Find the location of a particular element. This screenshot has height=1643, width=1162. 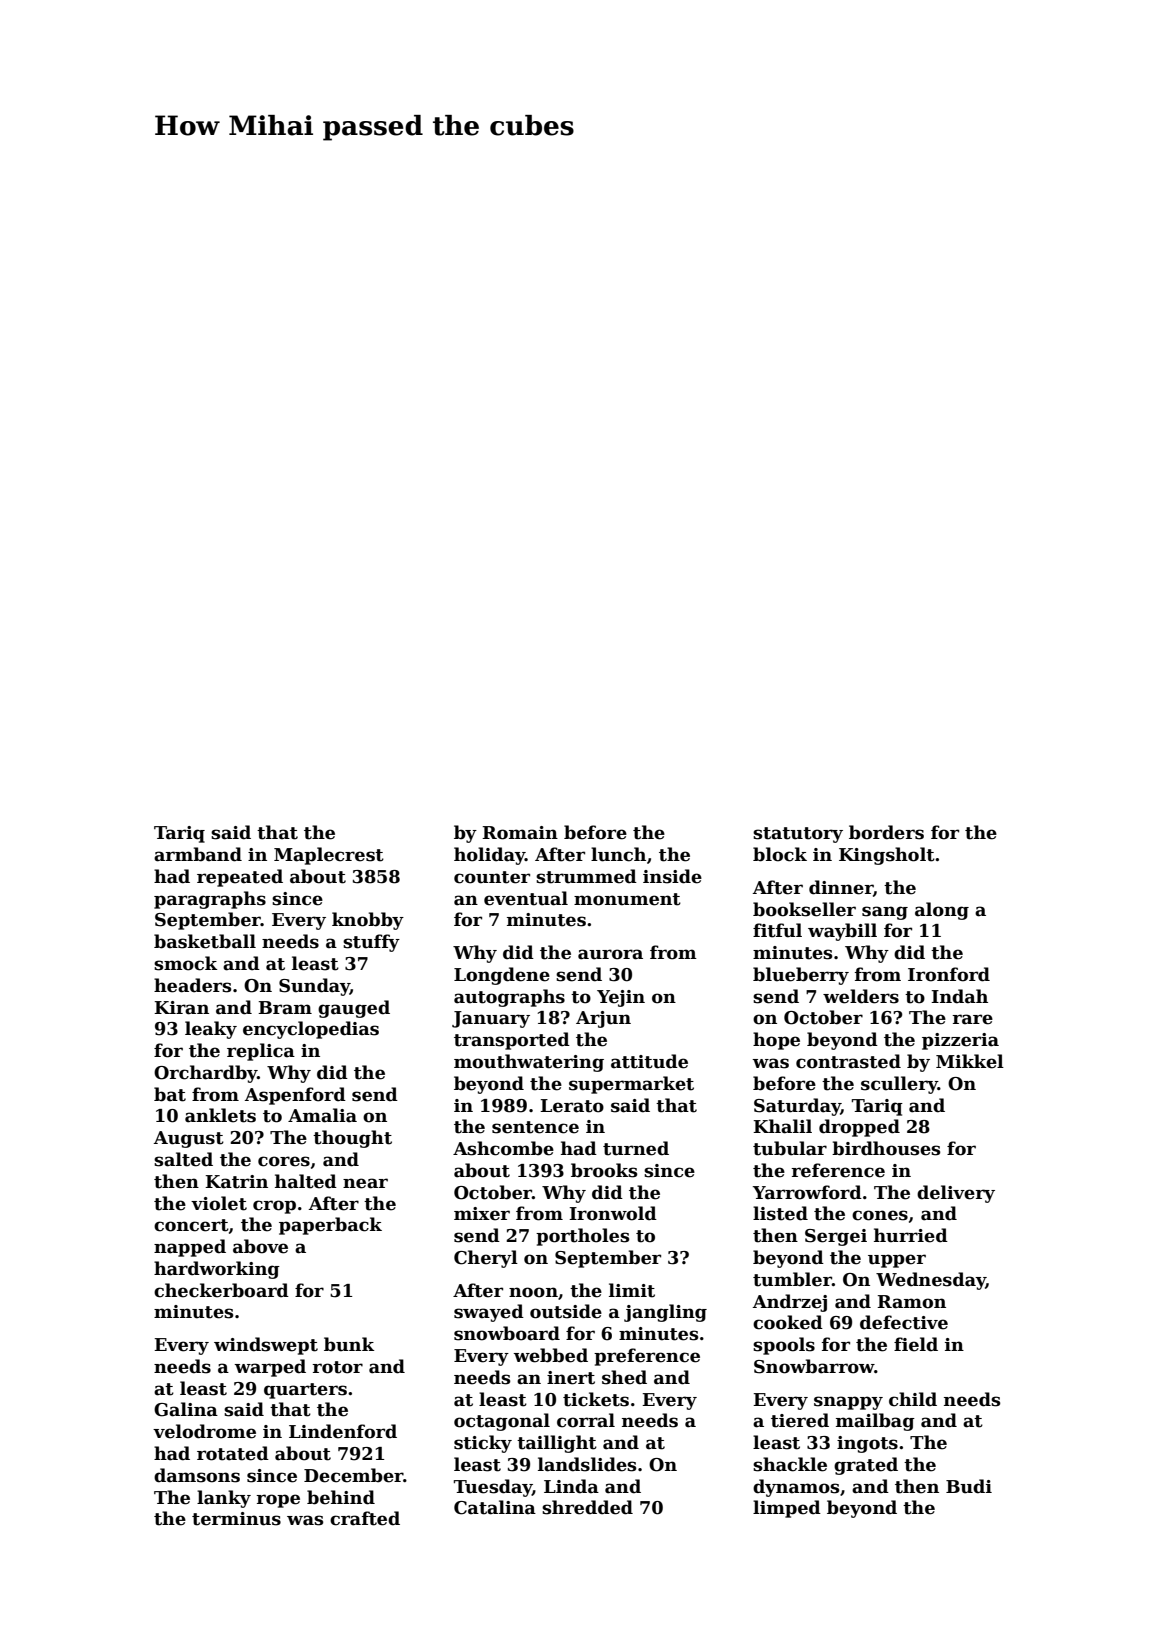

Longdene is located at coordinates (502, 976).
